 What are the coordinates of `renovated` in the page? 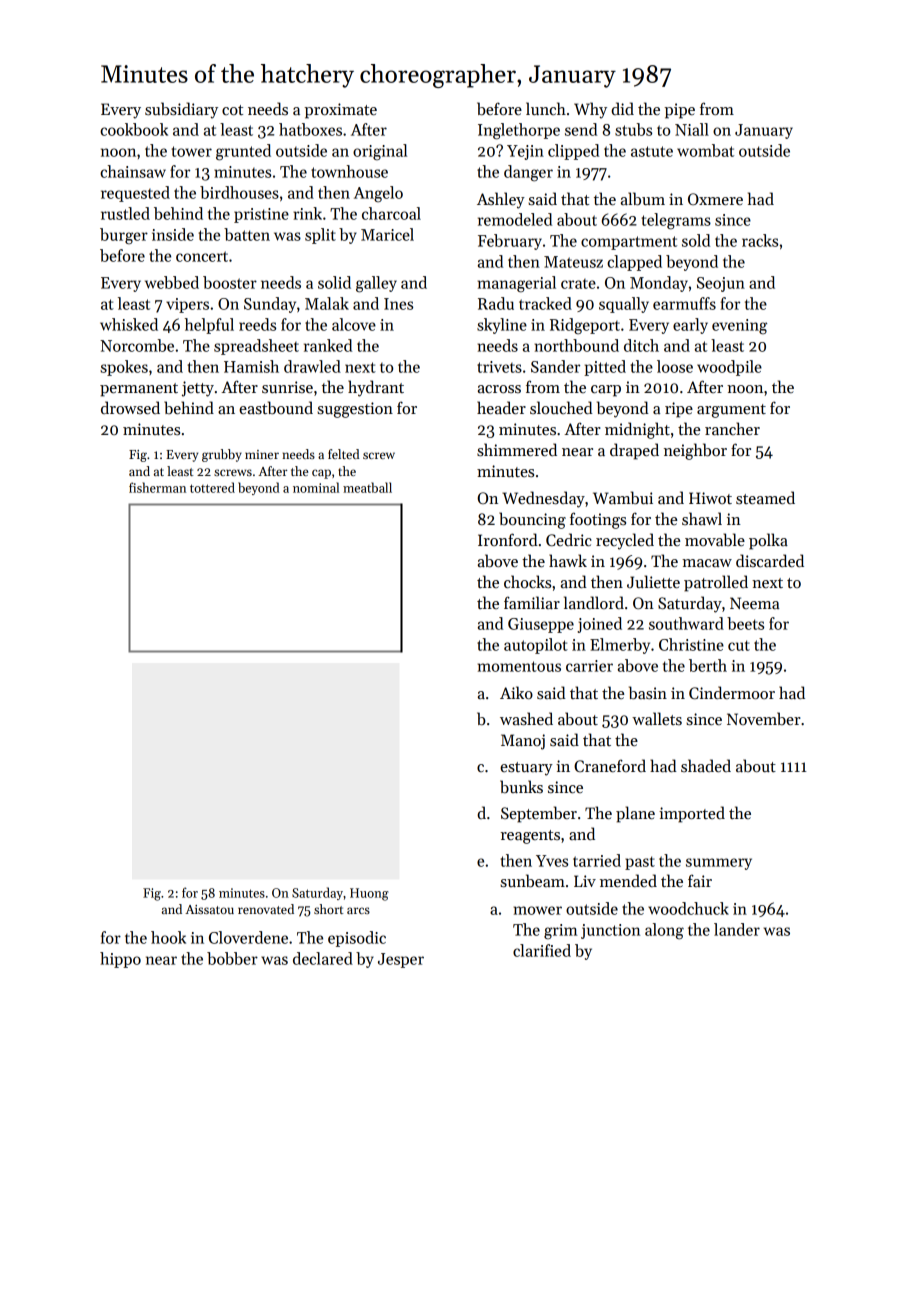 It's located at (266, 909).
